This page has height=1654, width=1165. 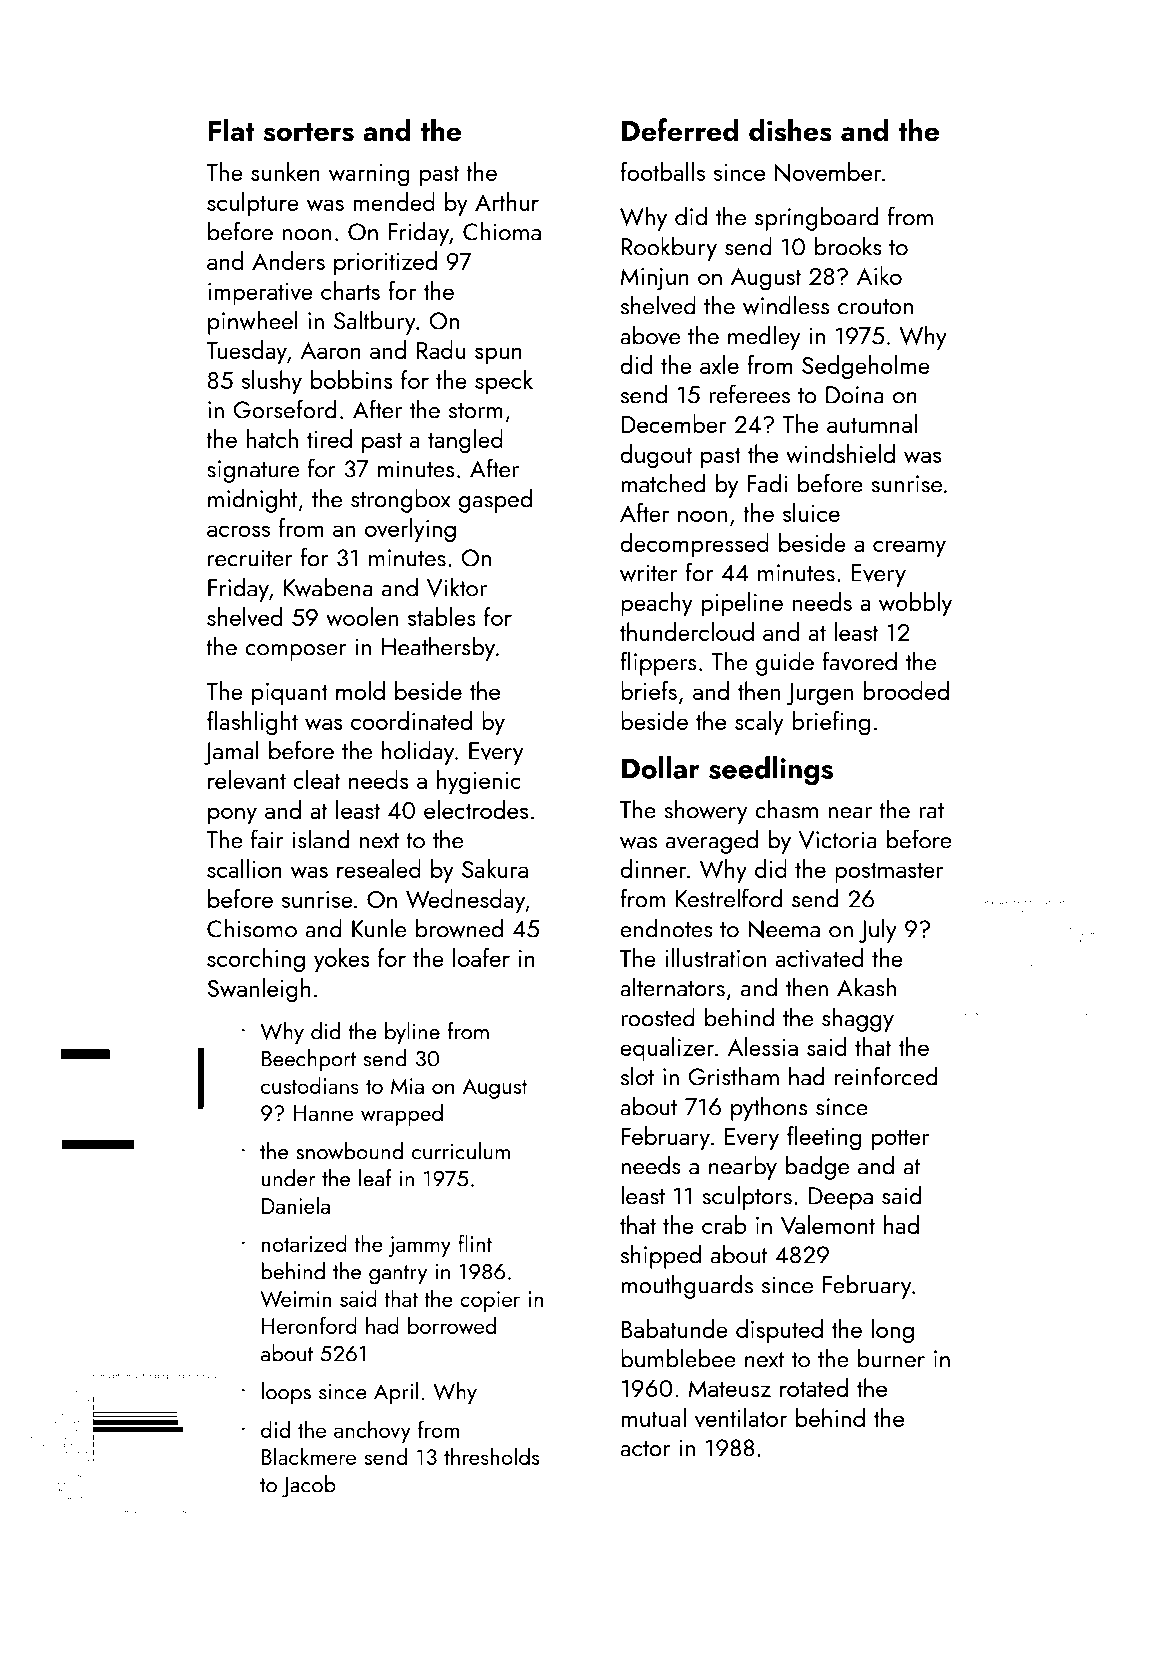 I want to click on anchovy, so click(x=372, y=1431).
